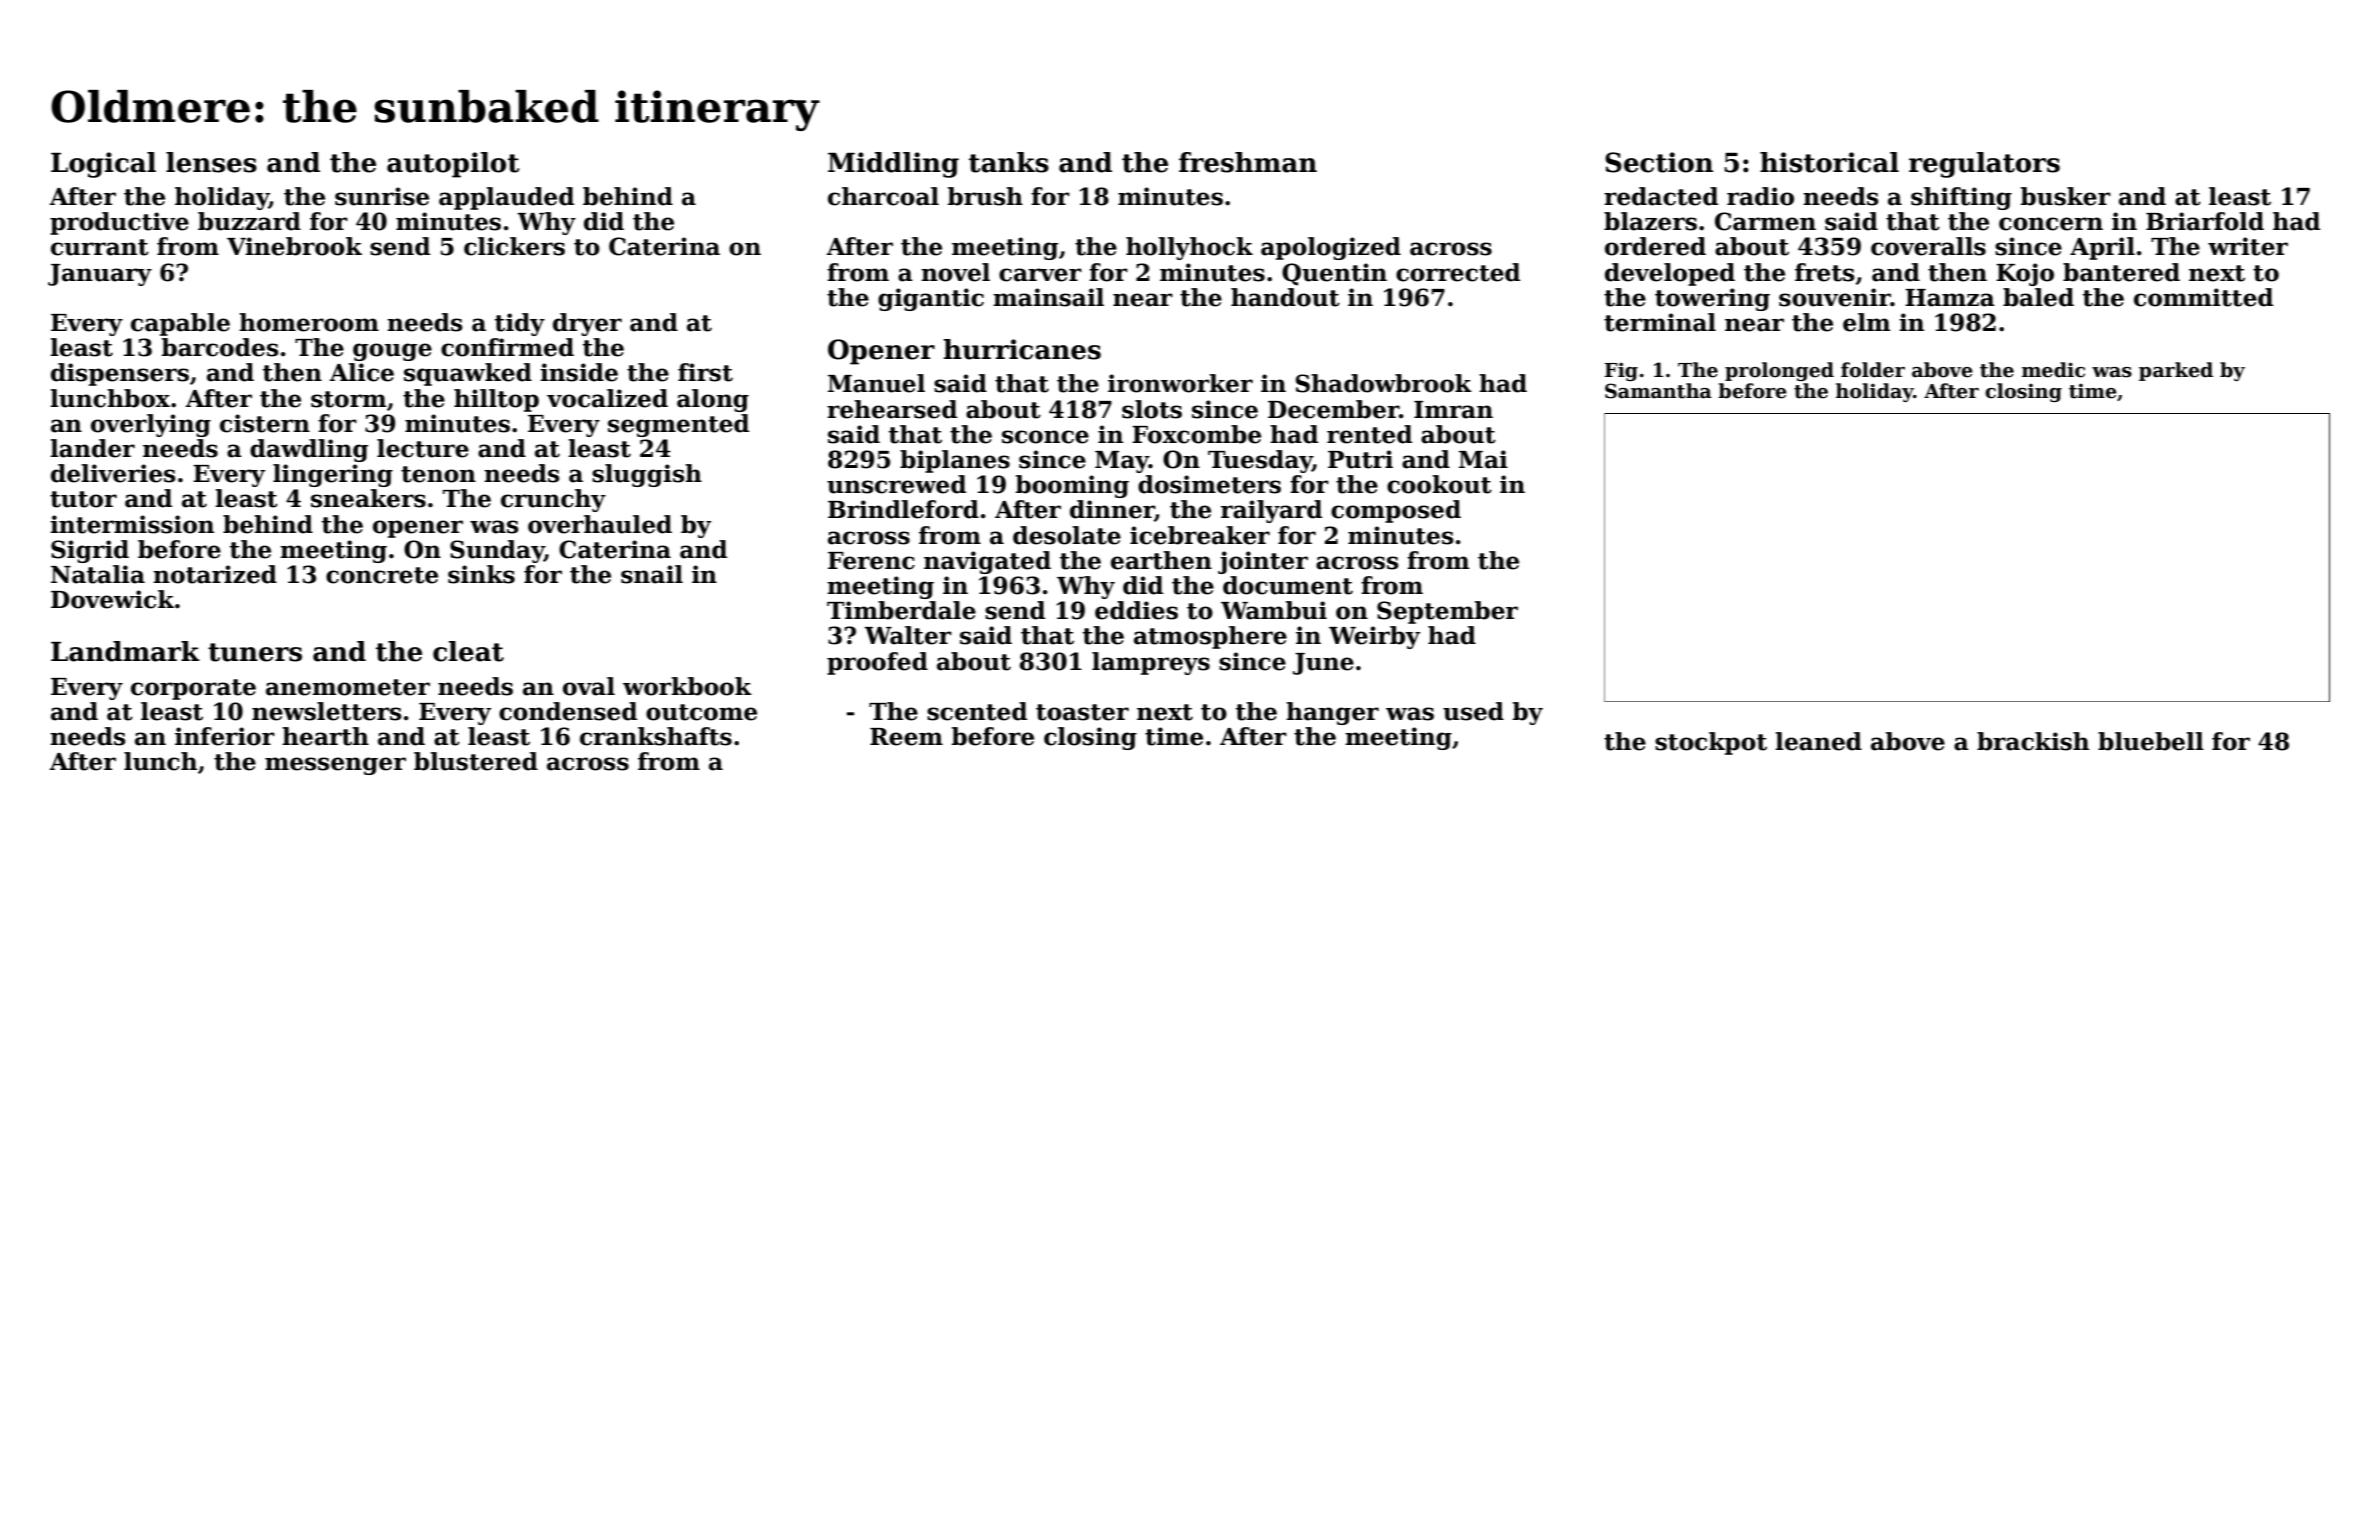 This page has width=2380, height=1540. I want to click on shifting, so click(1961, 198).
